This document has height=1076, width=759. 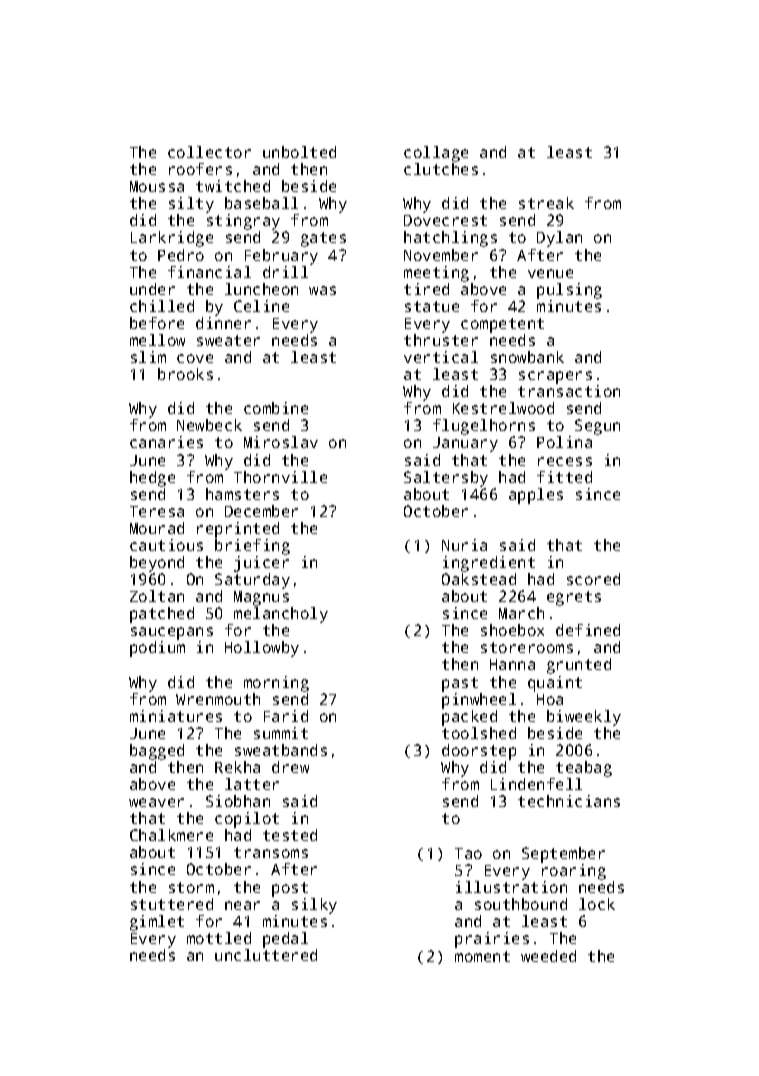 What do you see at coordinates (157, 511) in the document?
I see `Teresa` at bounding box center [157, 511].
